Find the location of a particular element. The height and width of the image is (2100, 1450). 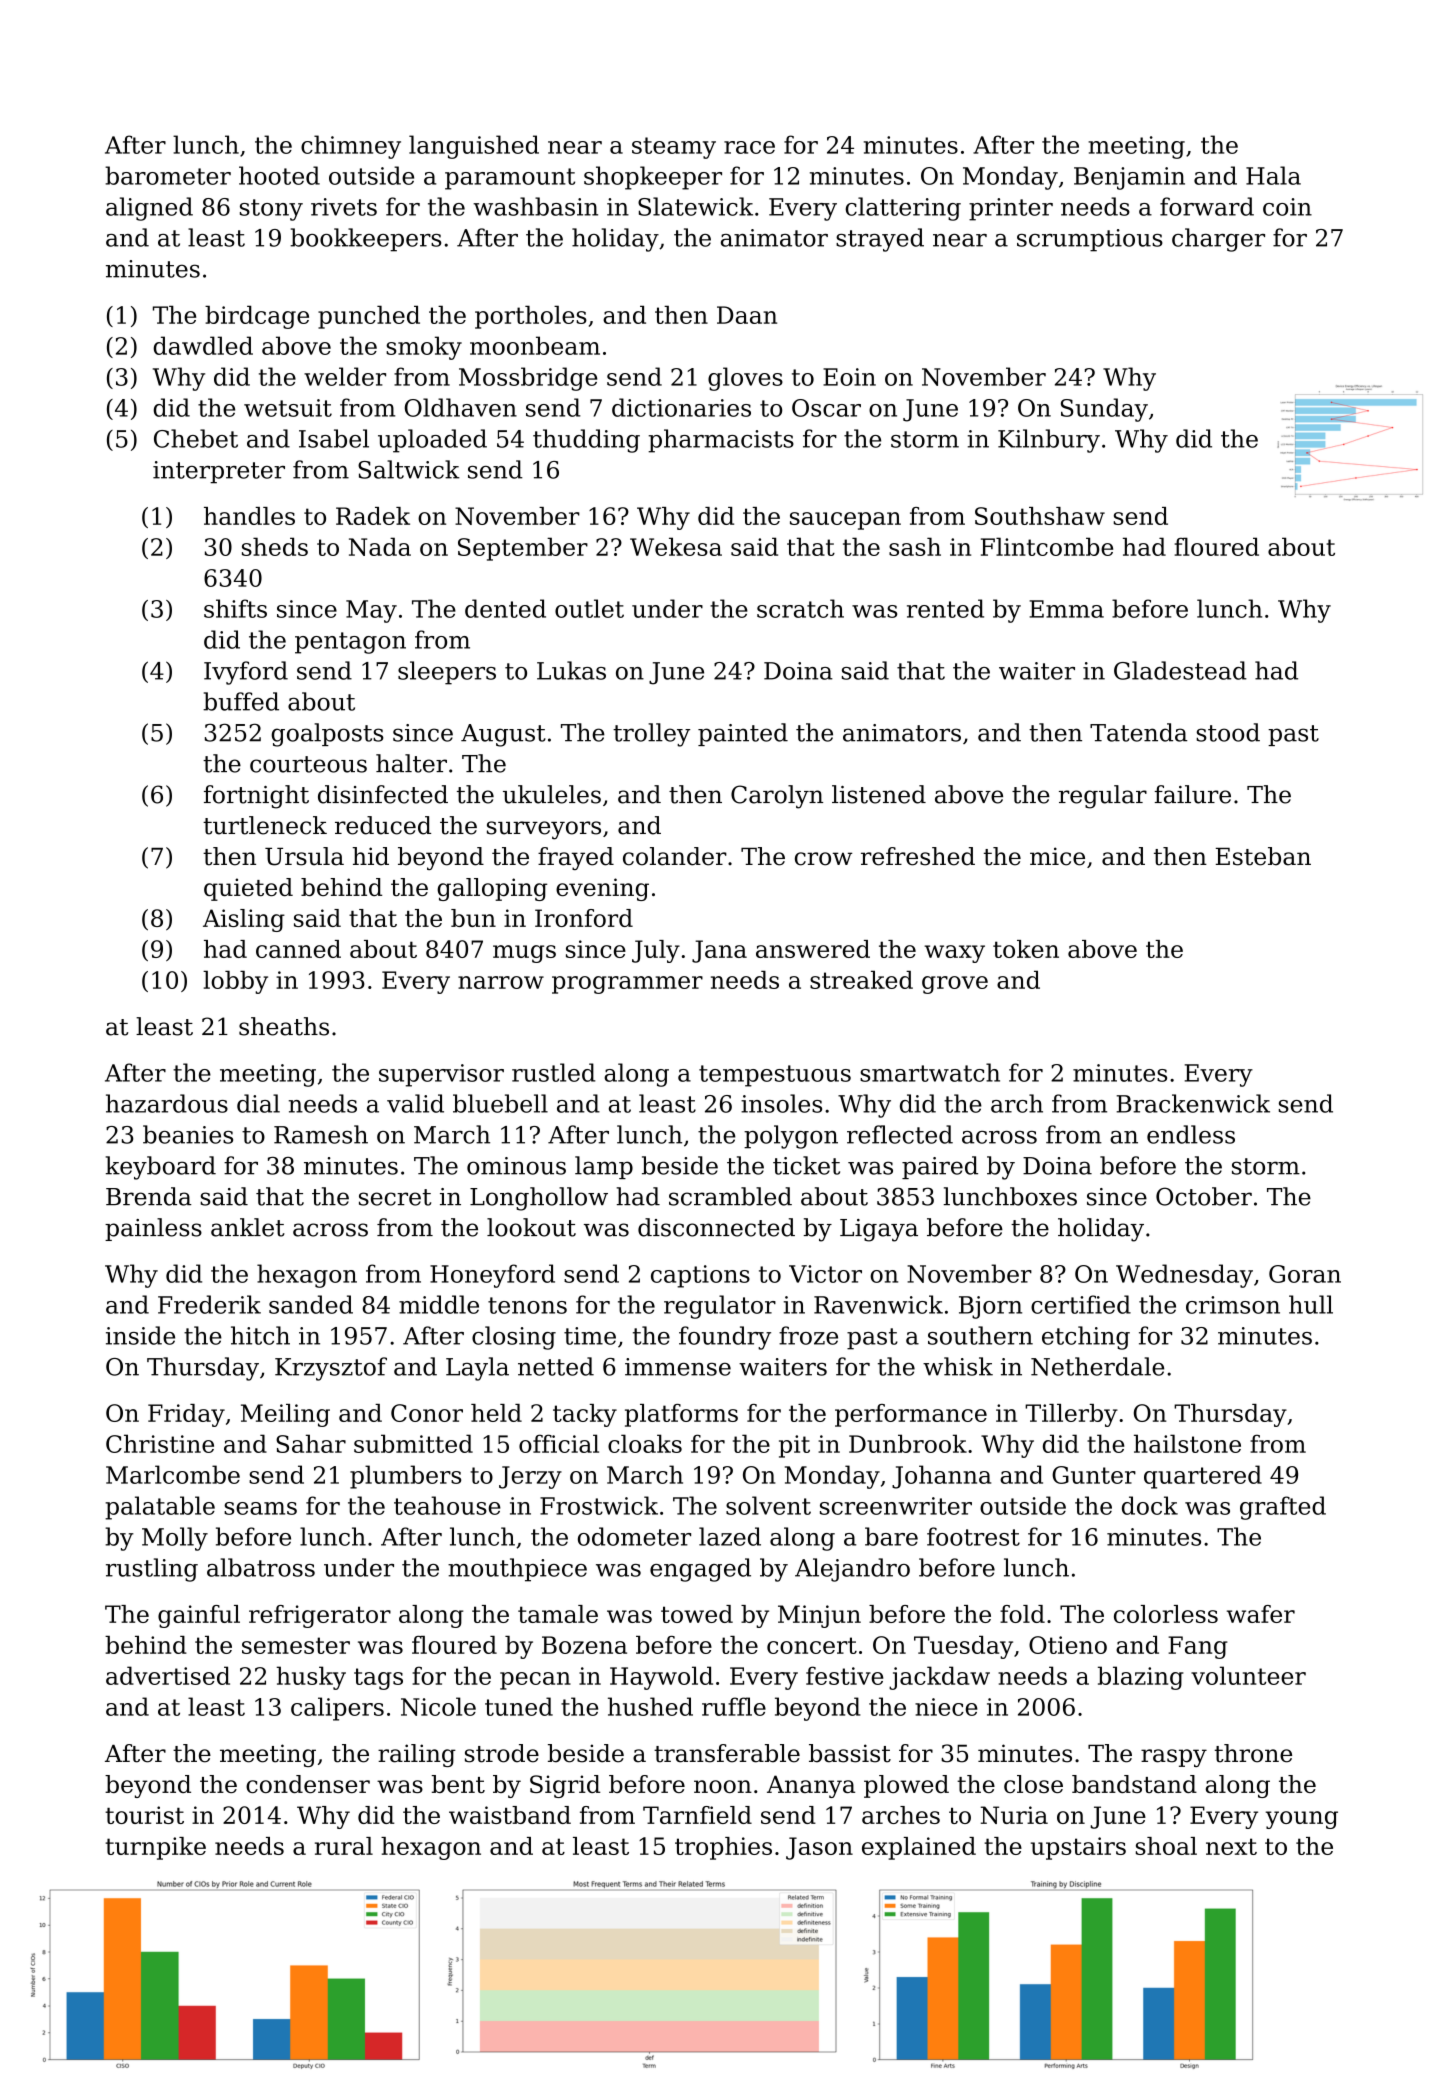

crimson is located at coordinates (1233, 1305).
